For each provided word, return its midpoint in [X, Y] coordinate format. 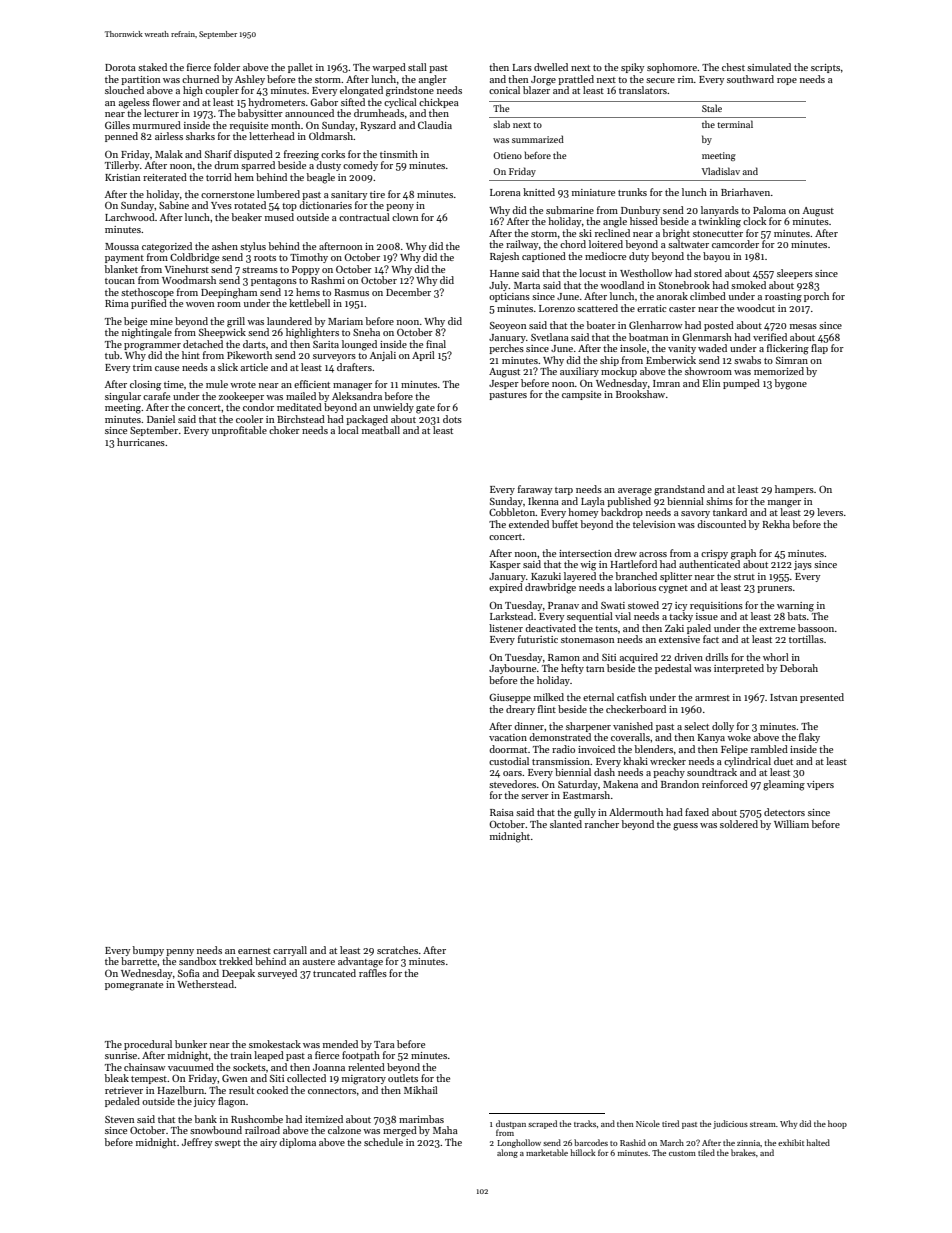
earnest [254, 951]
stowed [643, 605]
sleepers [795, 274]
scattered [597, 308]
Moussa [122, 246]
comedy [360, 166]
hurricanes [141, 442]
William [791, 824]
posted [719, 326]
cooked [272, 1090]
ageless [134, 103]
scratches [397, 950]
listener [506, 628]
